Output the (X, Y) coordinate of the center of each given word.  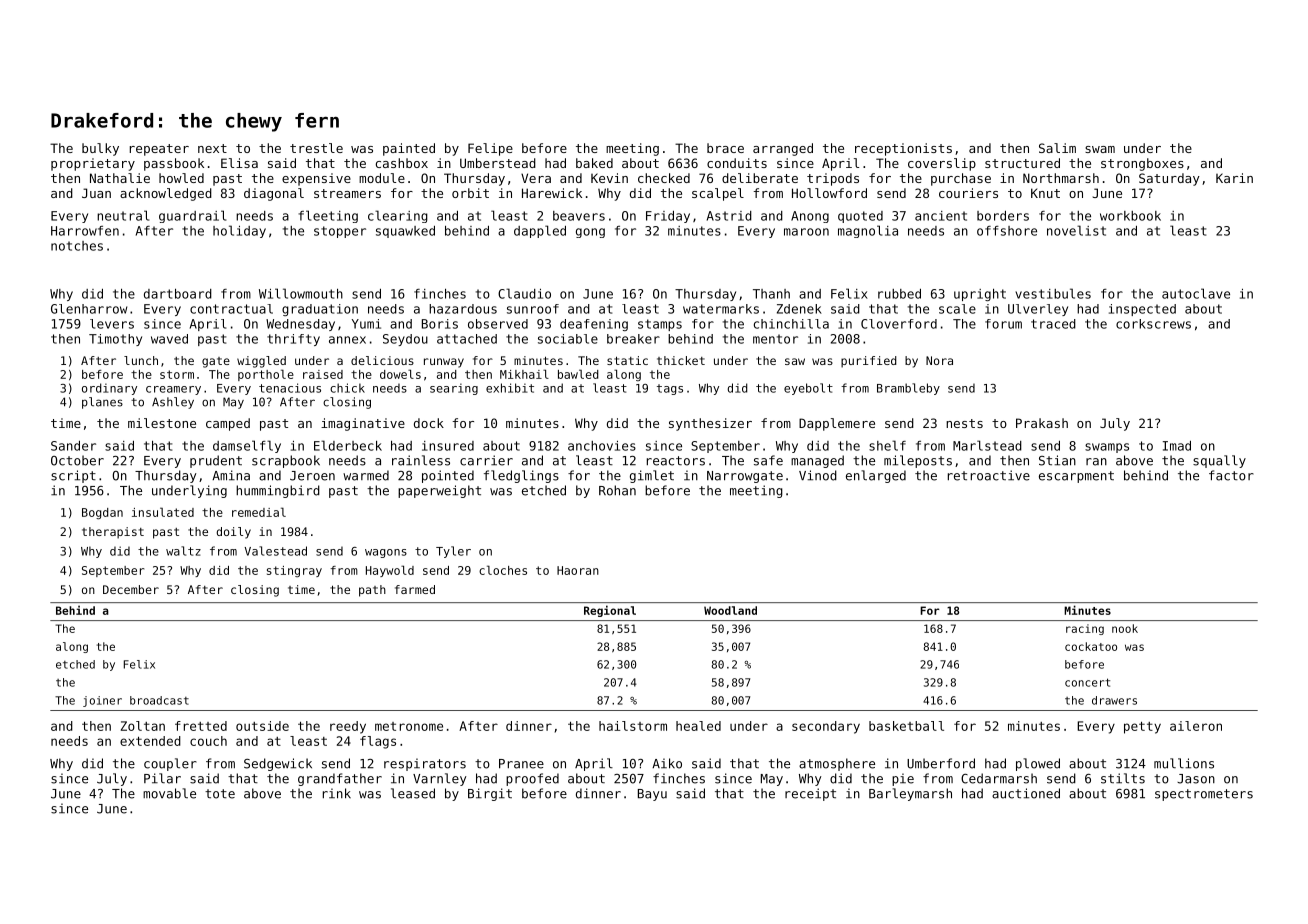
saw (795, 361)
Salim (1057, 148)
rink (337, 793)
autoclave (1196, 293)
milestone (162, 423)
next (212, 148)
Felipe (490, 149)
